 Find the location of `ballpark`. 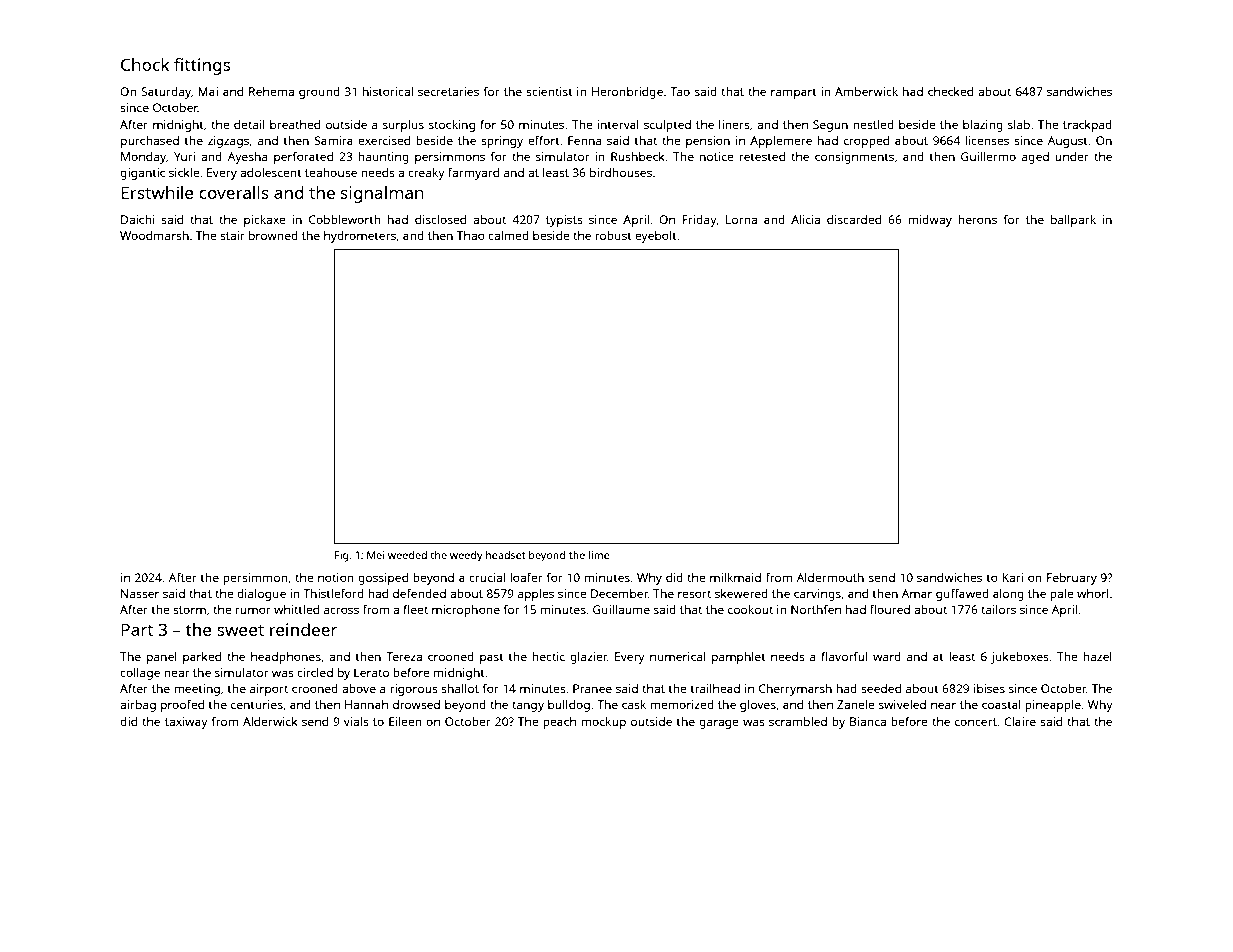

ballpark is located at coordinates (1073, 221).
